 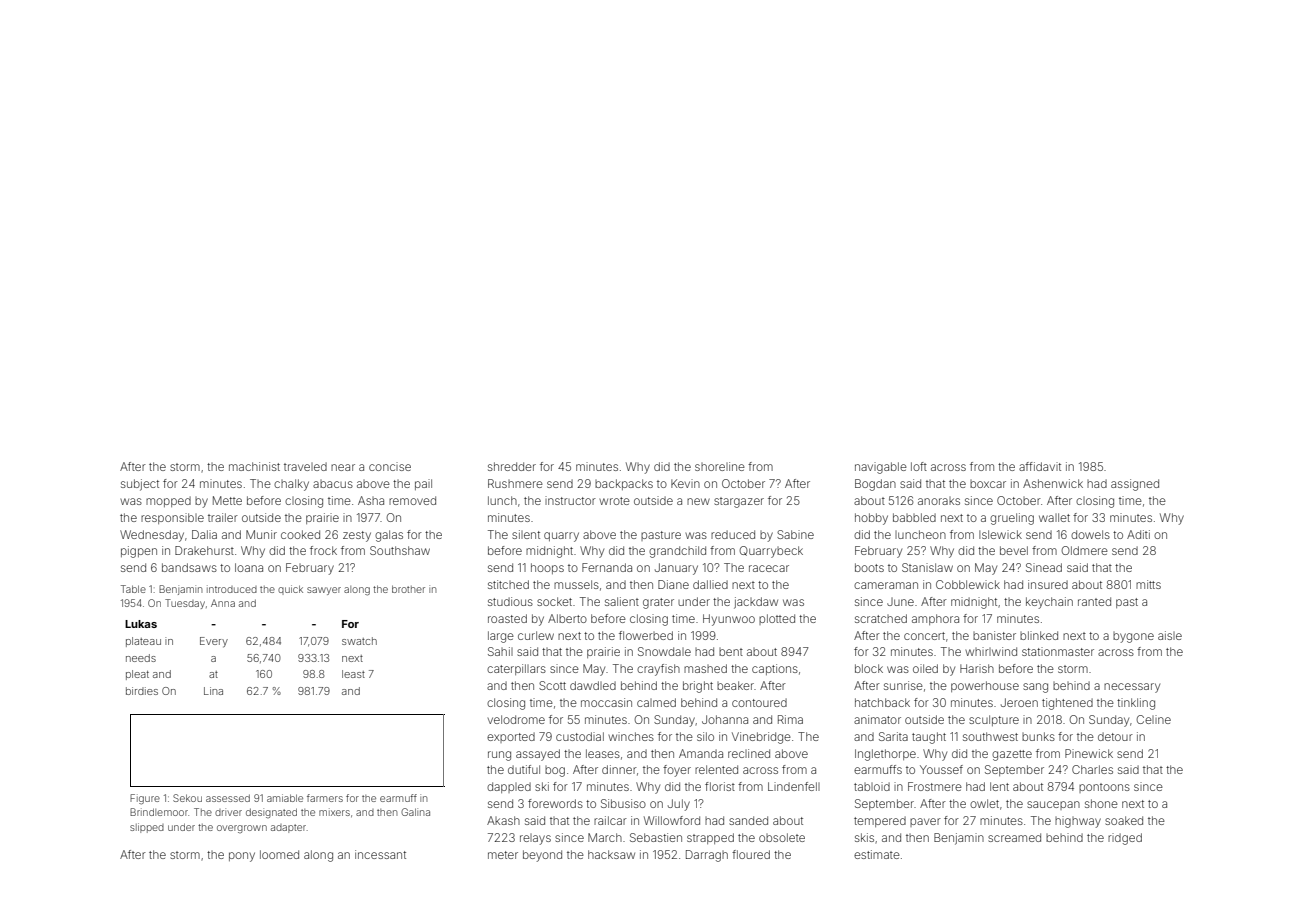 What do you see at coordinates (927, 567) in the page?
I see `Stanislaw` at bounding box center [927, 567].
